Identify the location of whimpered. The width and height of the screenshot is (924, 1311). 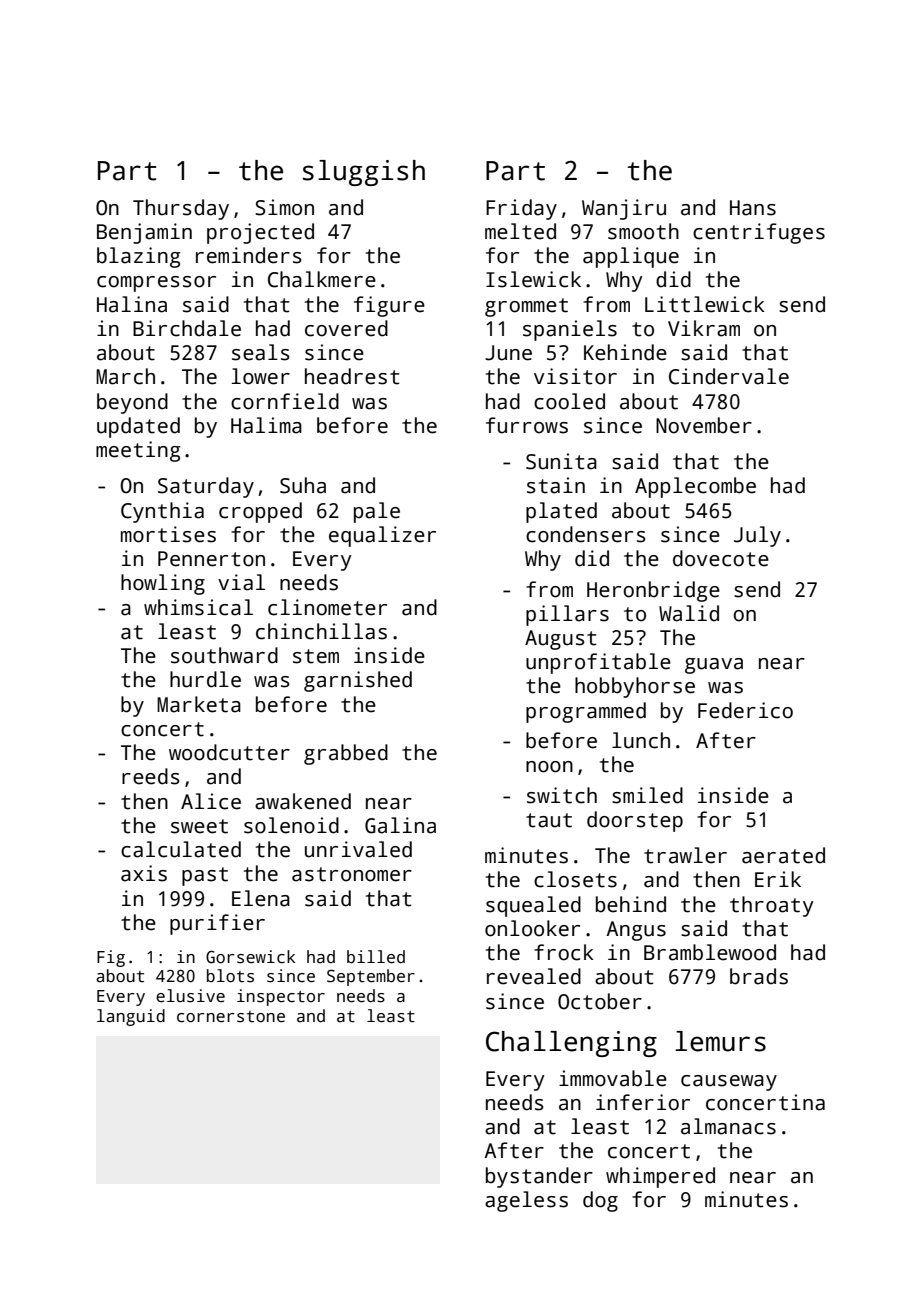
(660, 1177).
